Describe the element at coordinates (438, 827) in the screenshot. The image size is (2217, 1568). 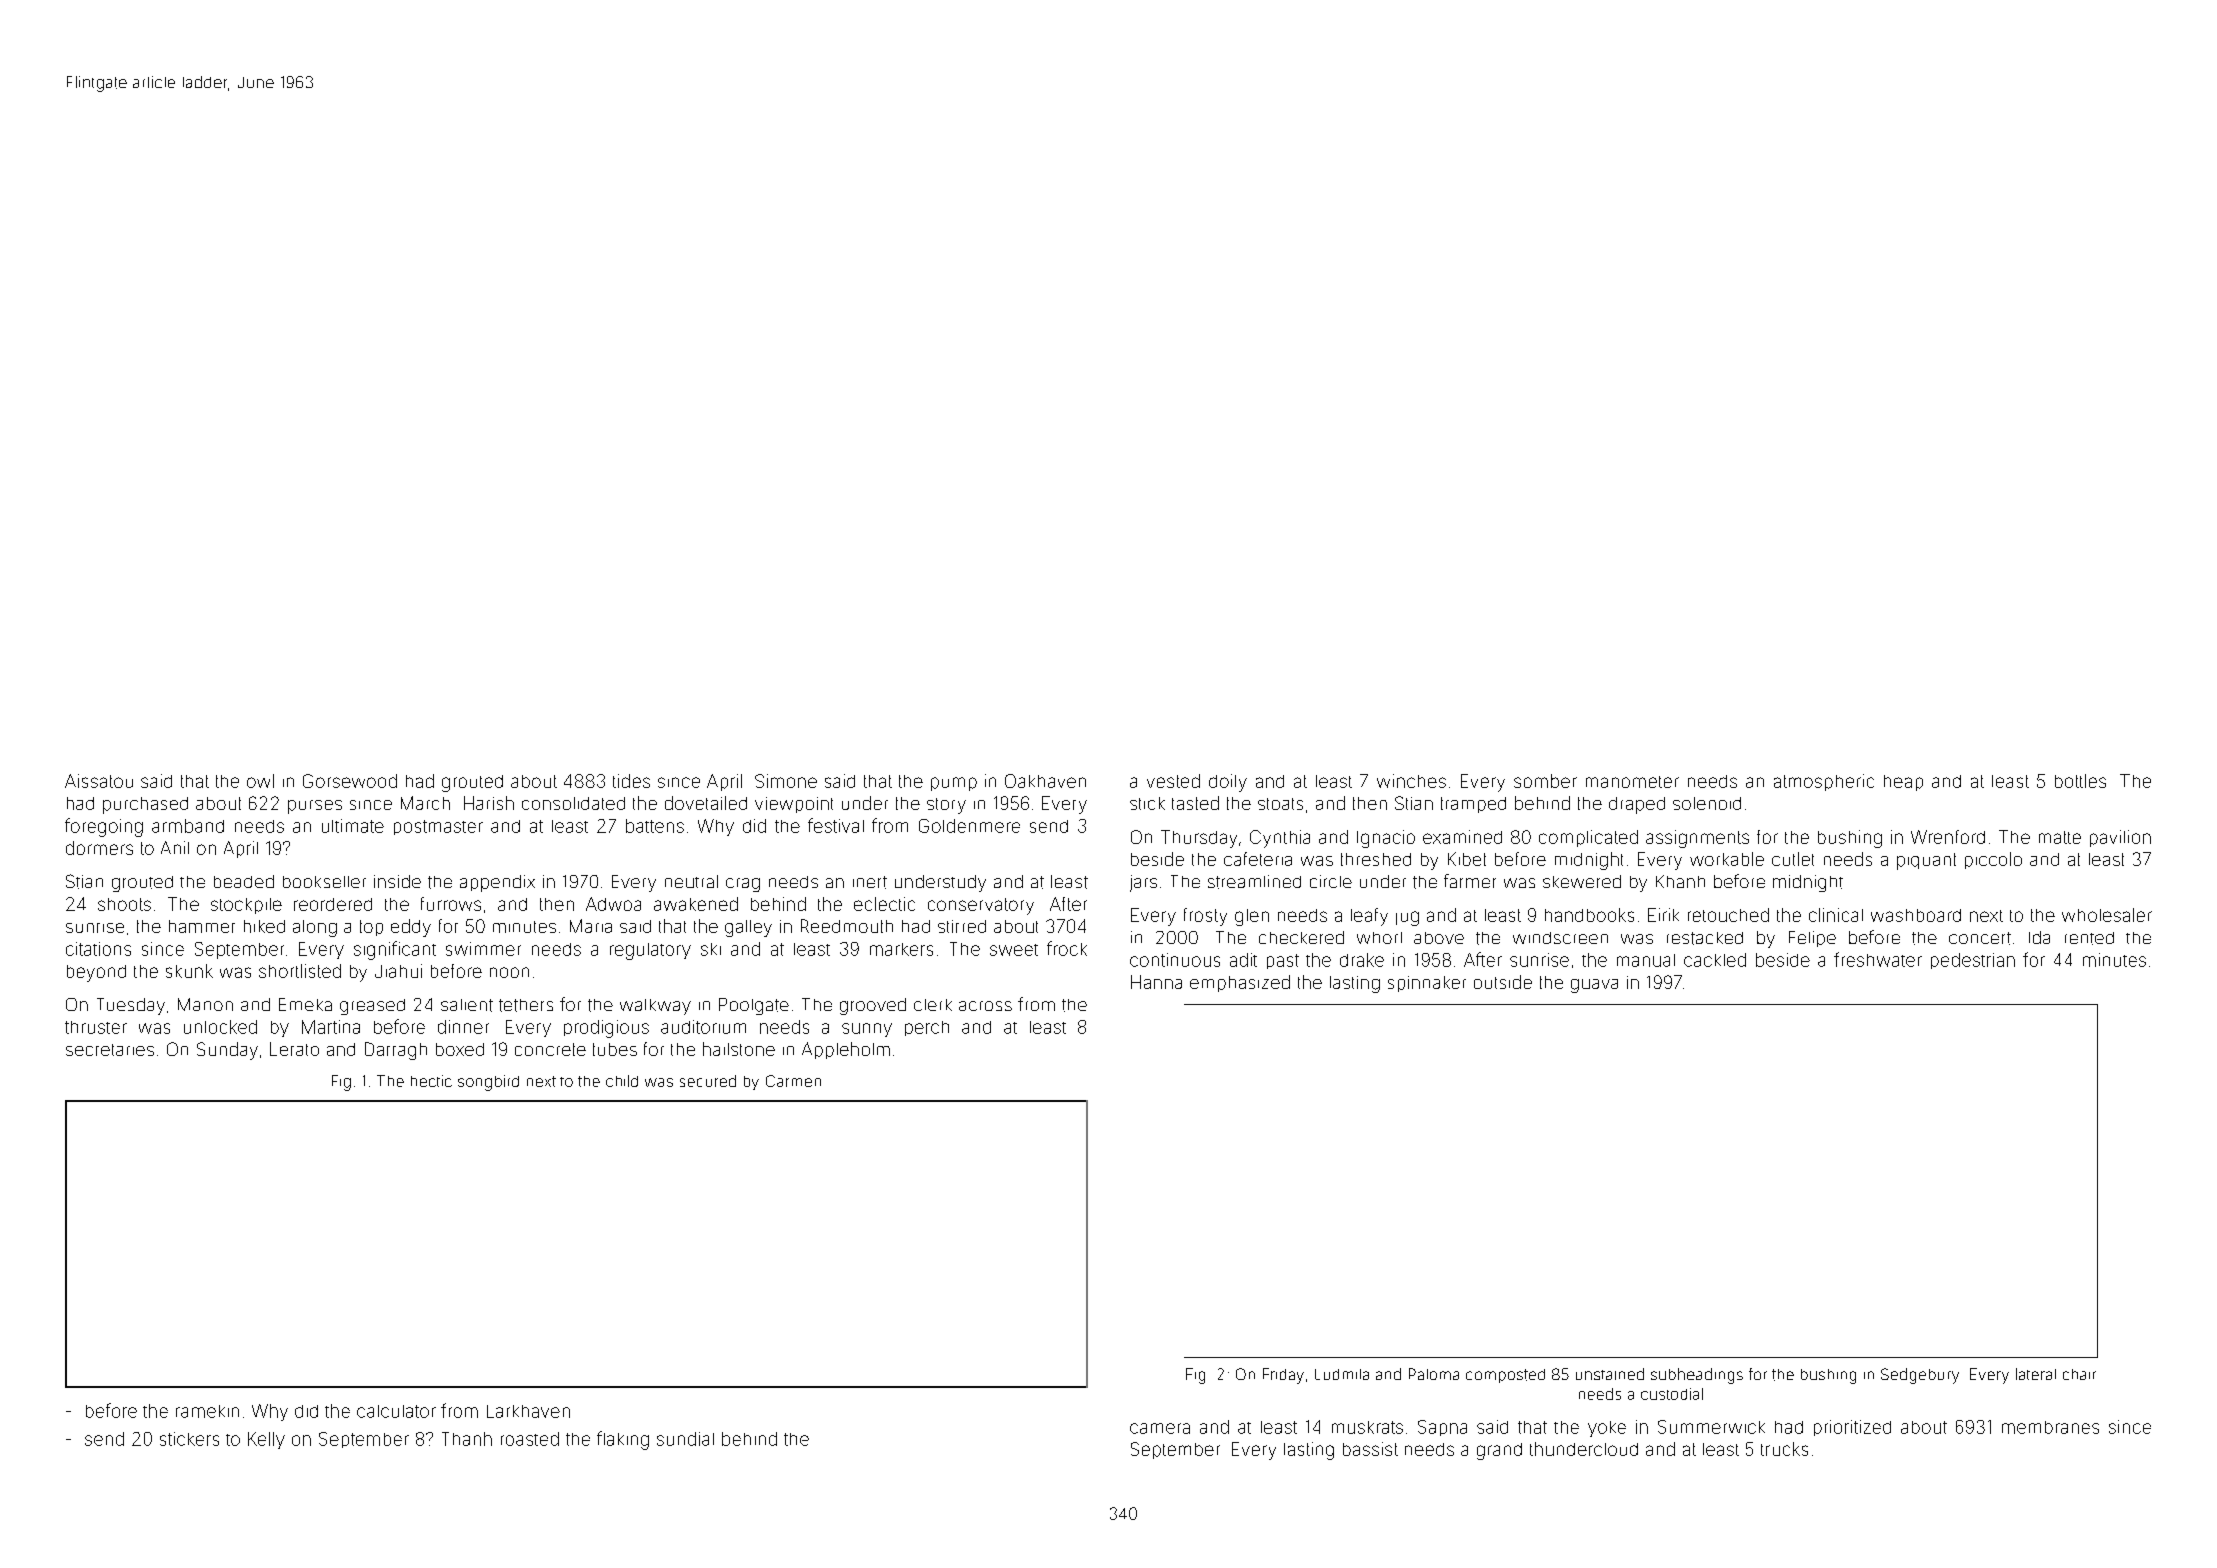
I see `postmaster` at that location.
